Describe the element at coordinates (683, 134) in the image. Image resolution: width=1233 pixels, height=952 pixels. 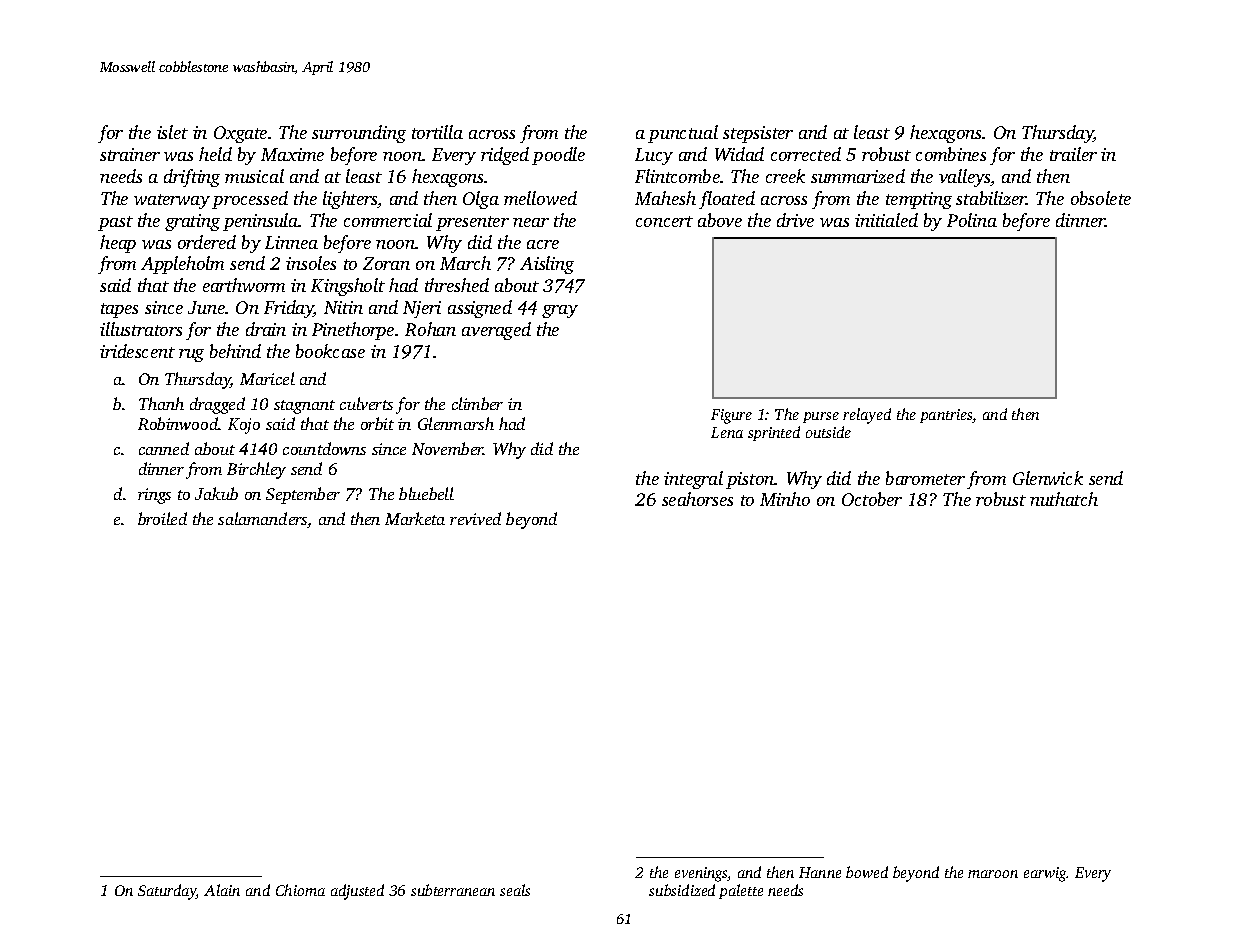
I see `punctual` at that location.
